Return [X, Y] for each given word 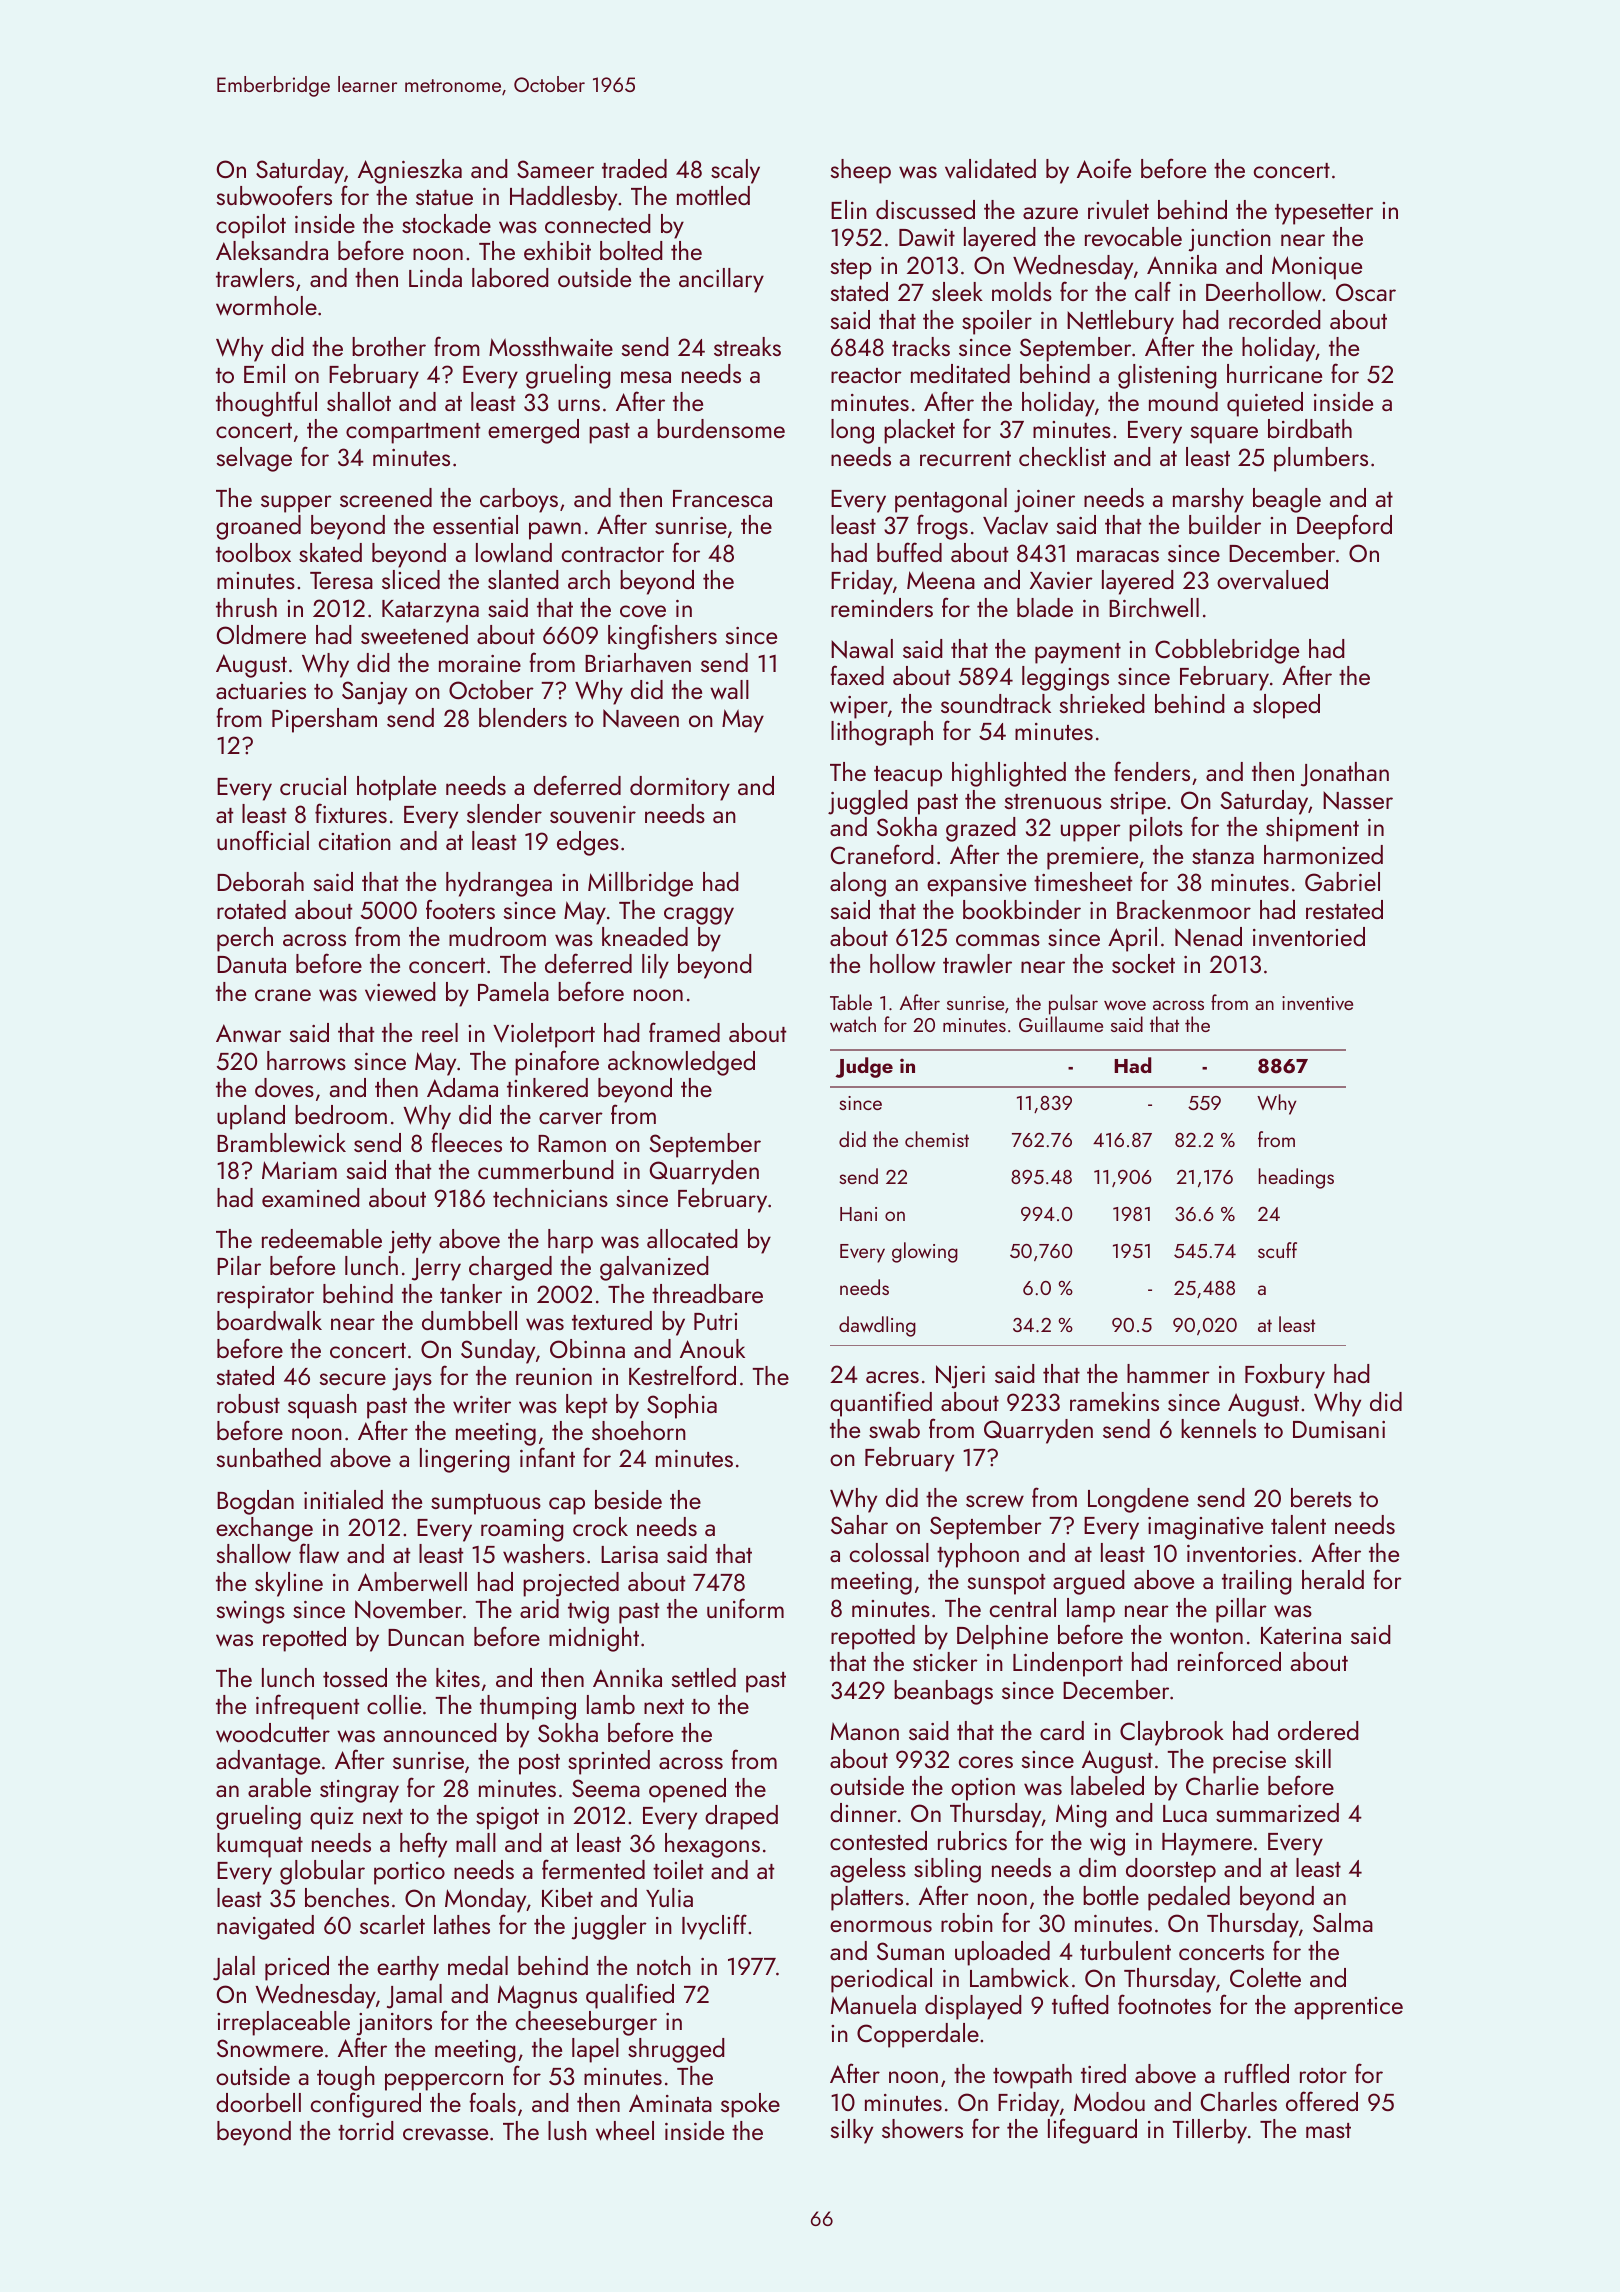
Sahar [859, 1524]
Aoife [1104, 168]
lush [567, 2130]
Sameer [555, 169]
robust [248, 1403]
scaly [735, 171]
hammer [1168, 1373]
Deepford [1344, 527]
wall [729, 690]
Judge [864, 1067]
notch [664, 1965]
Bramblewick [281, 1143]
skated [330, 552]
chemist [937, 1139]
